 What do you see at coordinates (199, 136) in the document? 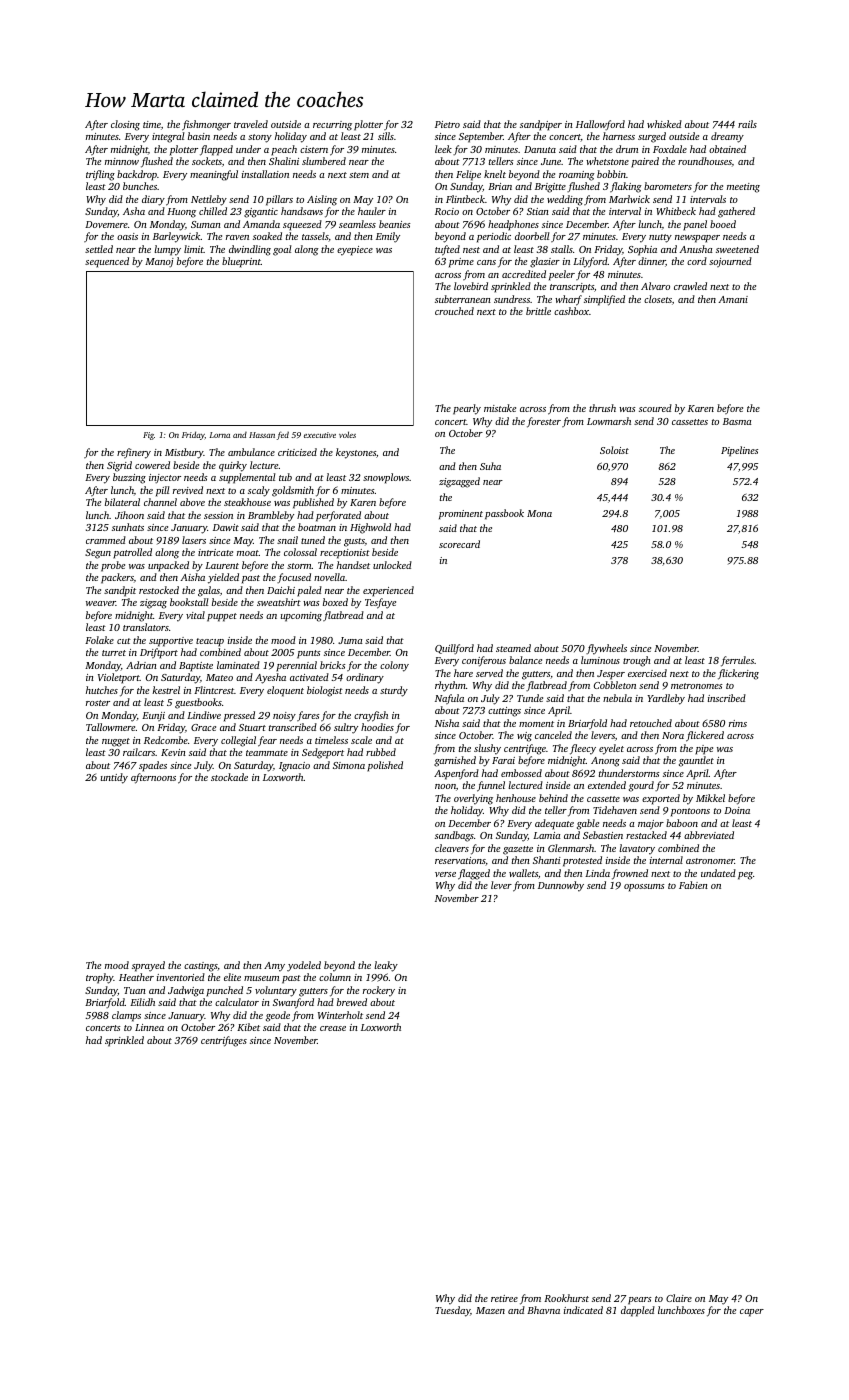
I see `basin` at bounding box center [199, 136].
